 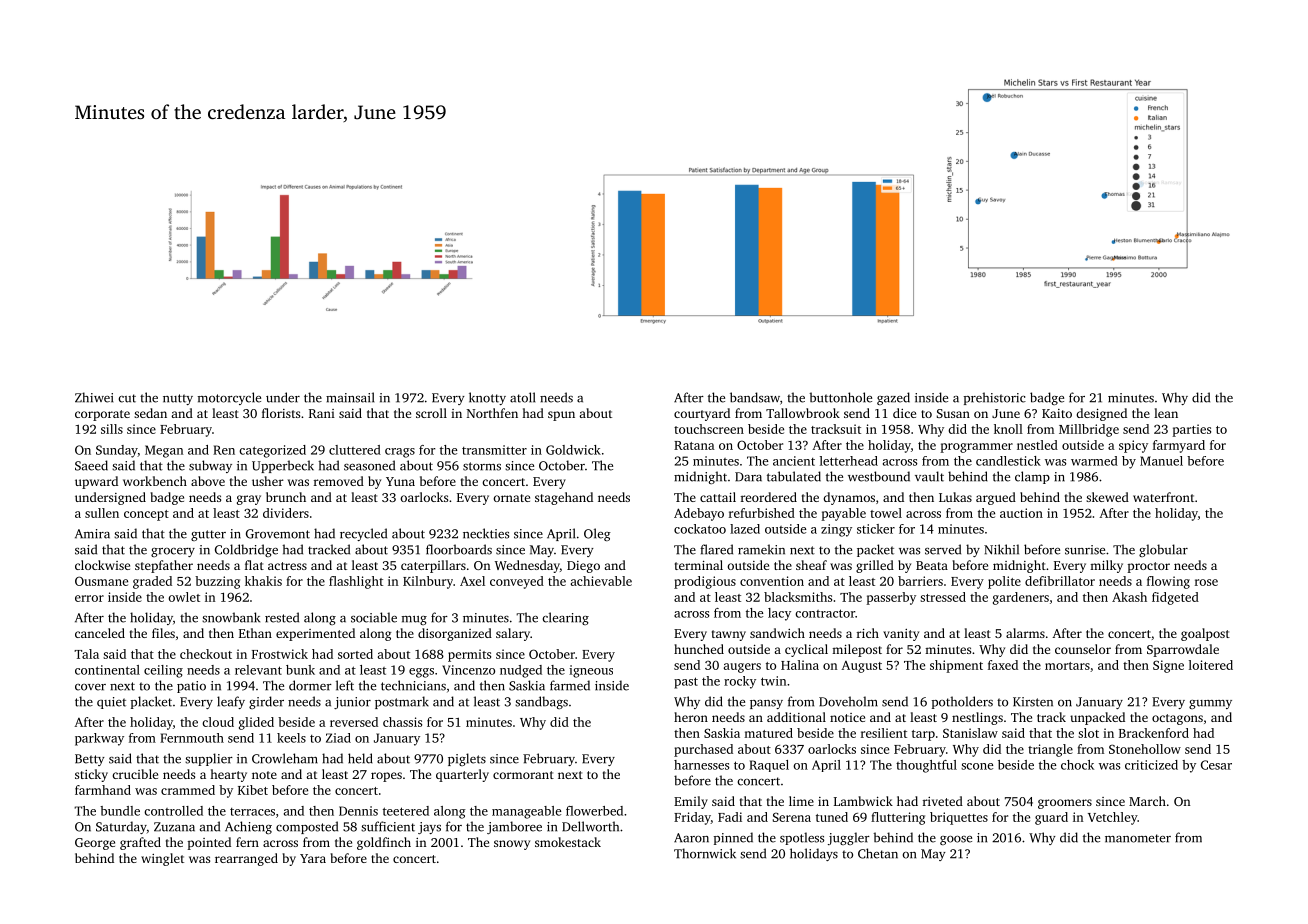 What do you see at coordinates (162, 859) in the image?
I see `winglet` at bounding box center [162, 859].
